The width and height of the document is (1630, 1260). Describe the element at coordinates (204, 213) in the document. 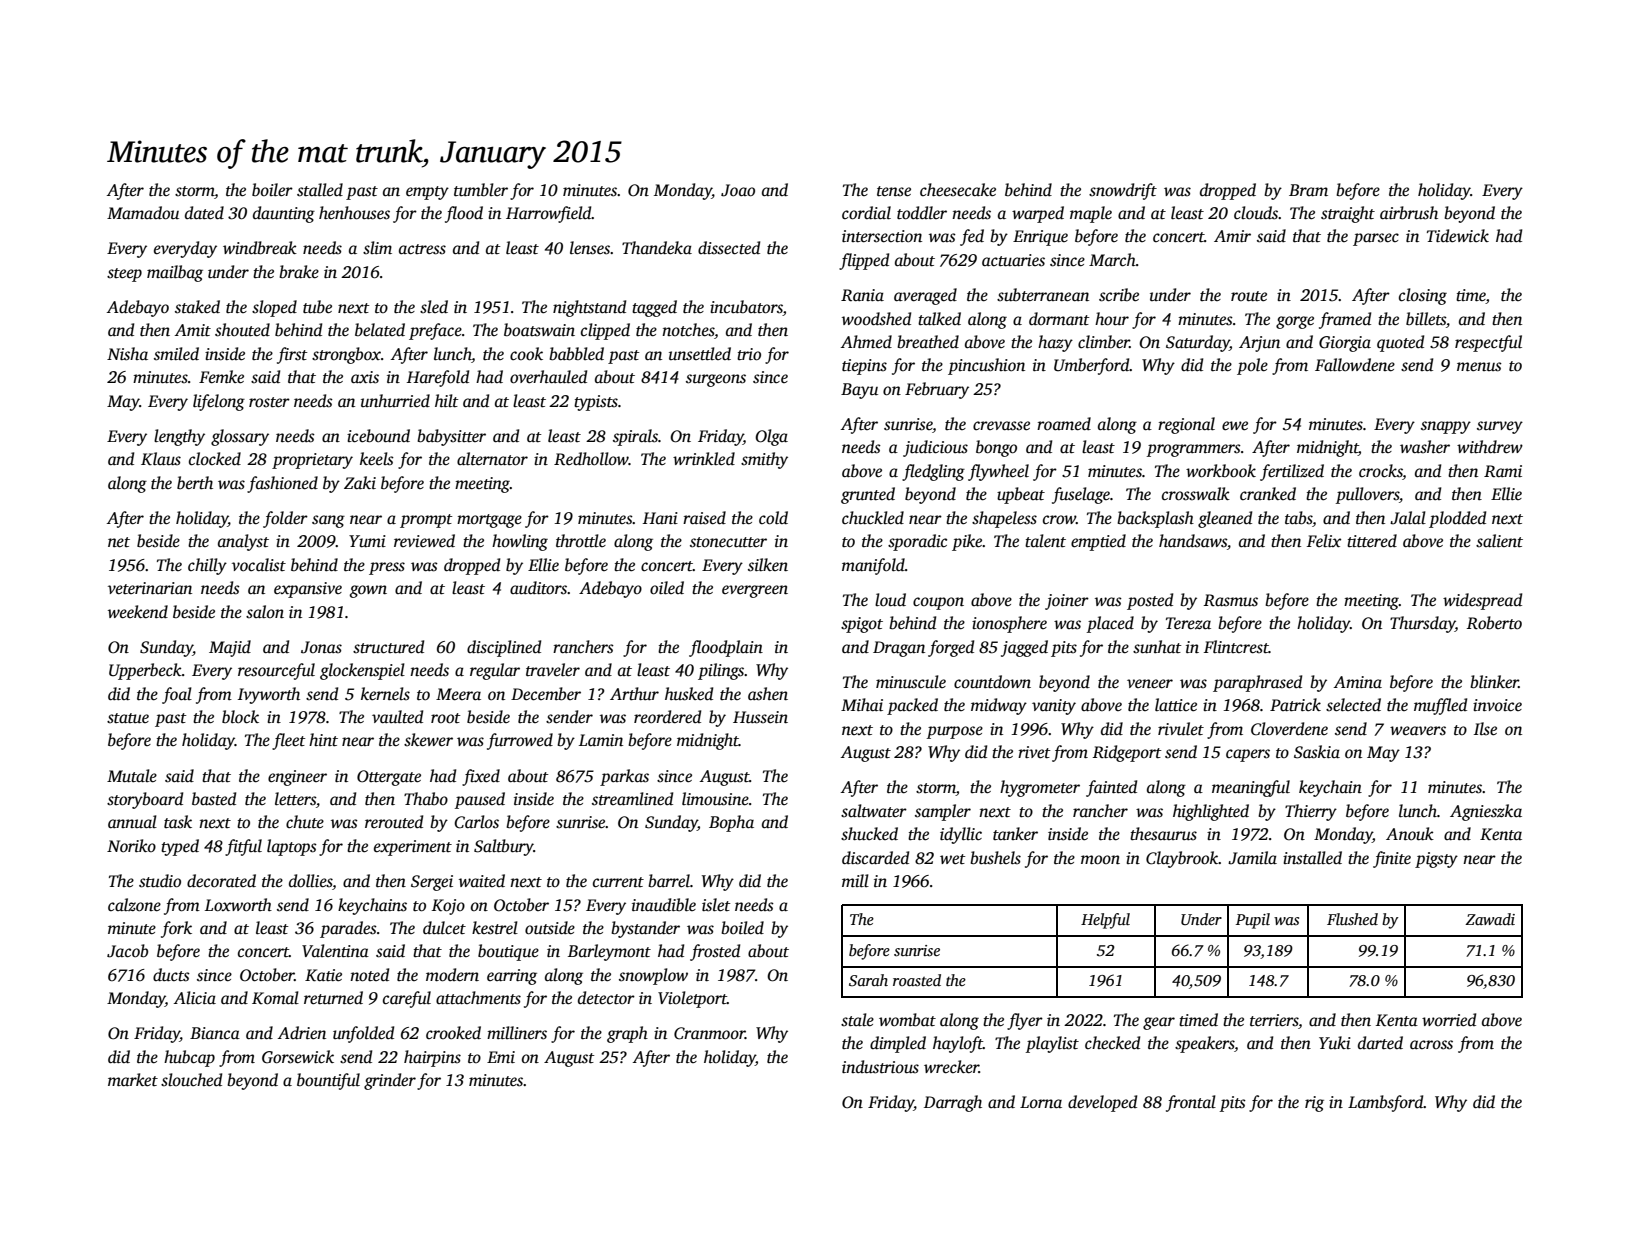

I see `dated` at that location.
